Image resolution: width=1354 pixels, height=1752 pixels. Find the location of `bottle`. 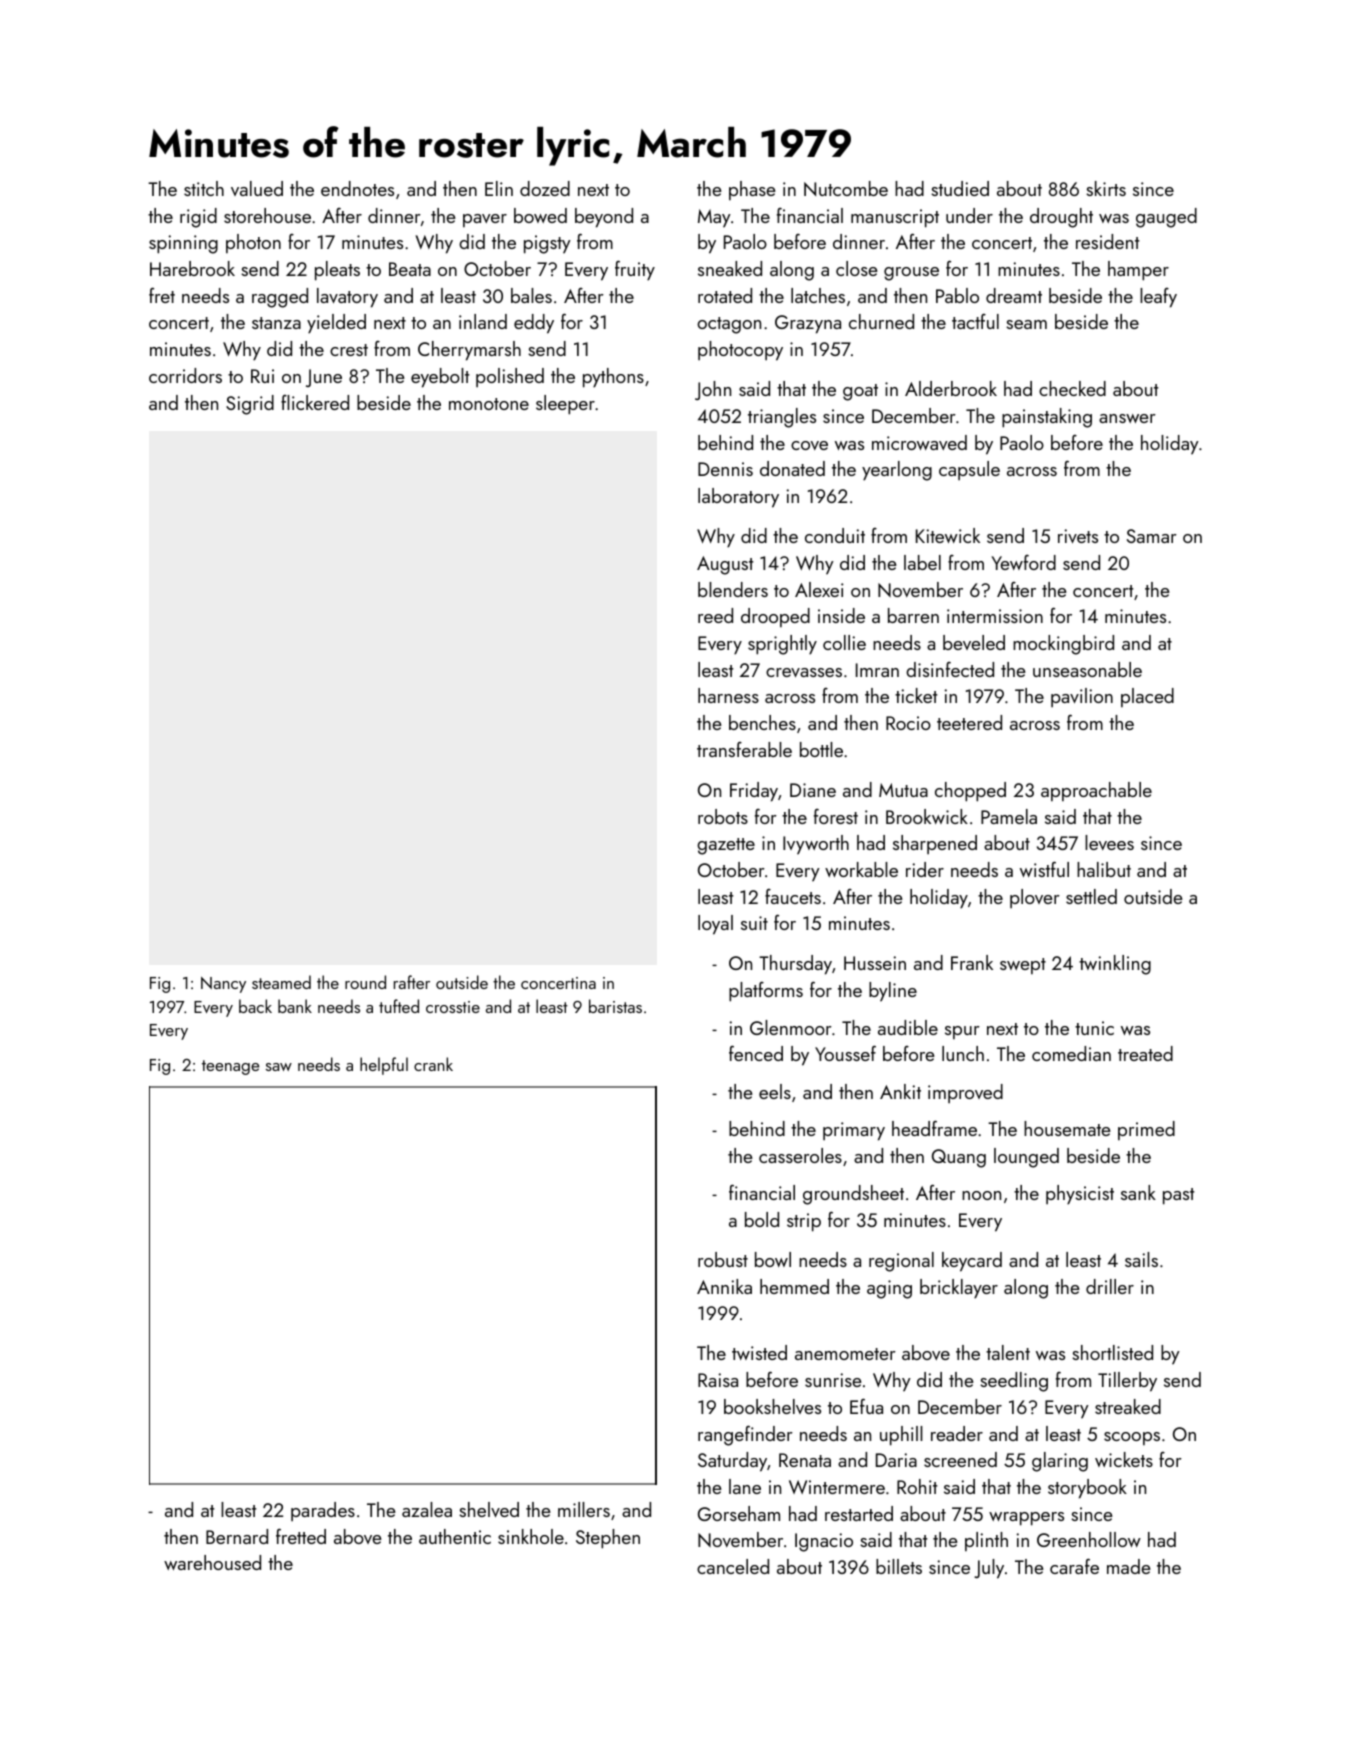

bottle is located at coordinates (821, 749).
